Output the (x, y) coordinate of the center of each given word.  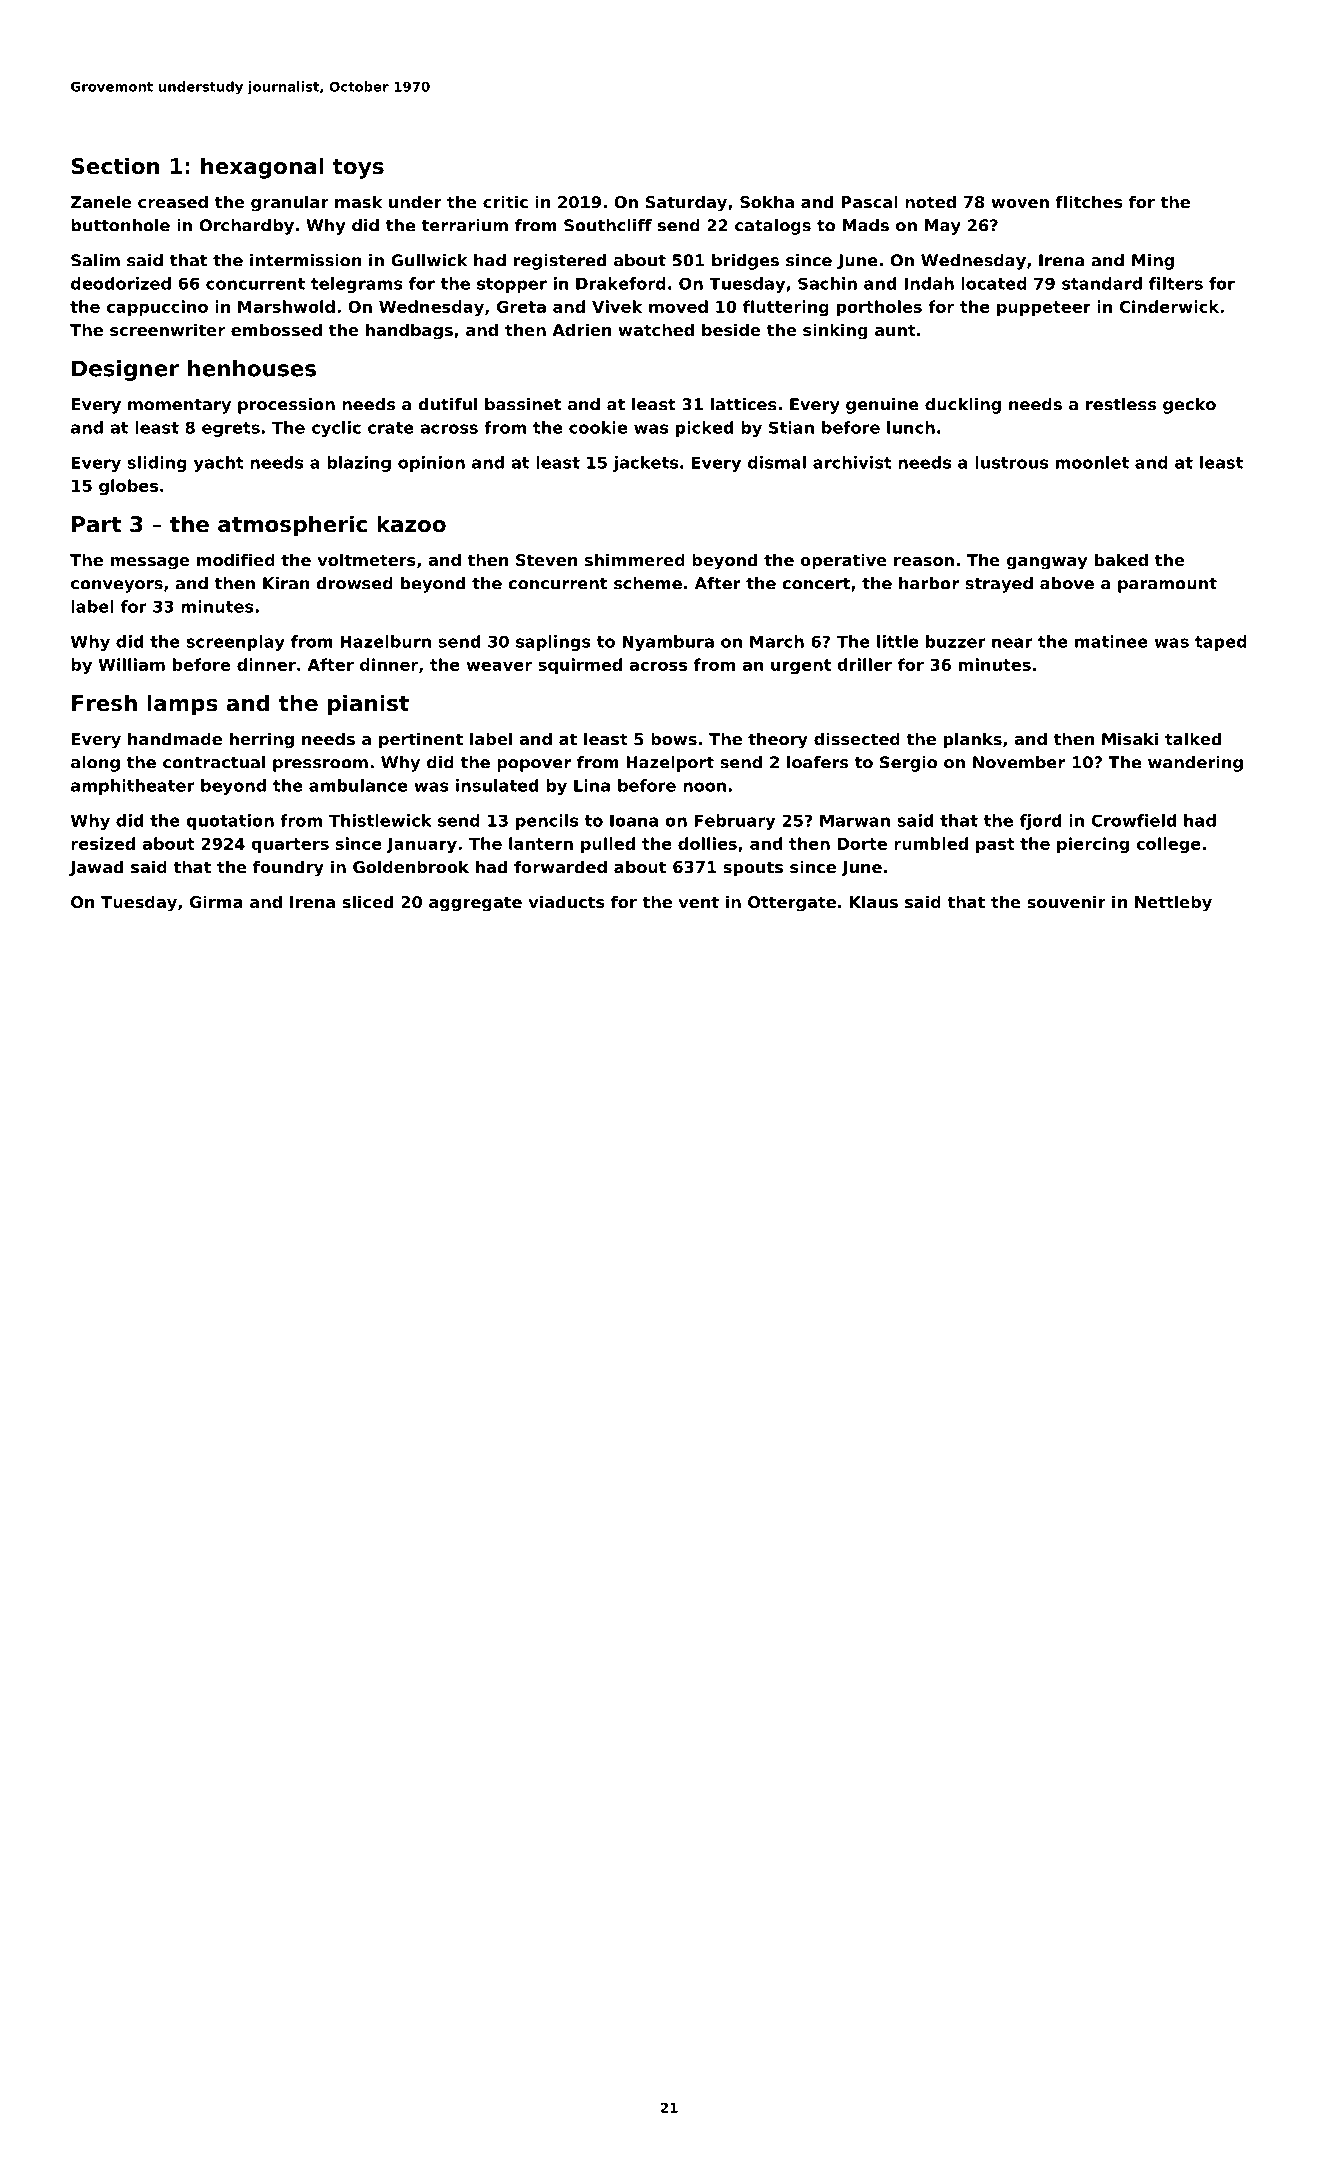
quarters (290, 845)
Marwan (855, 820)
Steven (546, 560)
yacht (219, 464)
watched (656, 329)
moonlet (1092, 462)
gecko (1189, 406)
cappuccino (157, 308)
